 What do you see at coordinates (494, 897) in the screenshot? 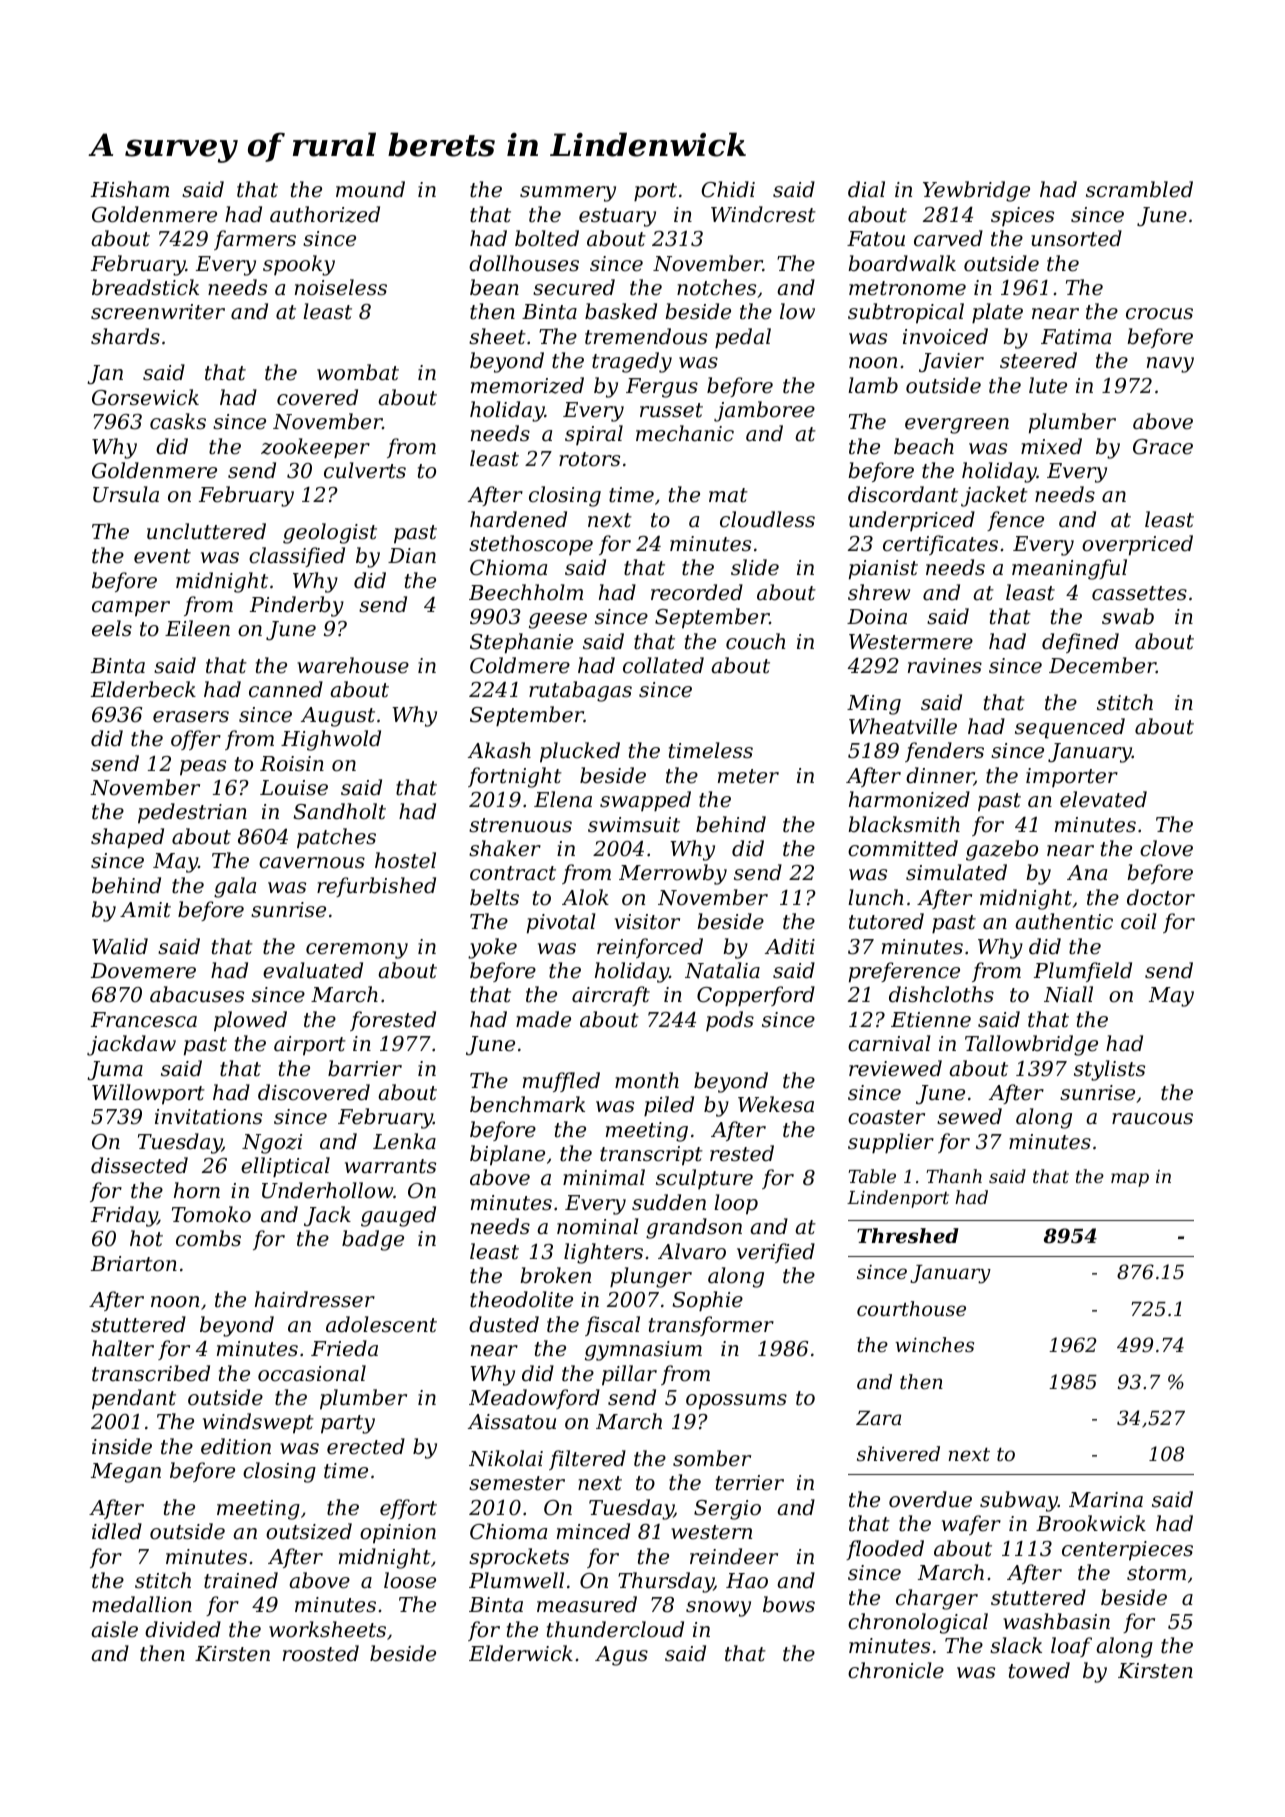
I see `belts` at bounding box center [494, 897].
